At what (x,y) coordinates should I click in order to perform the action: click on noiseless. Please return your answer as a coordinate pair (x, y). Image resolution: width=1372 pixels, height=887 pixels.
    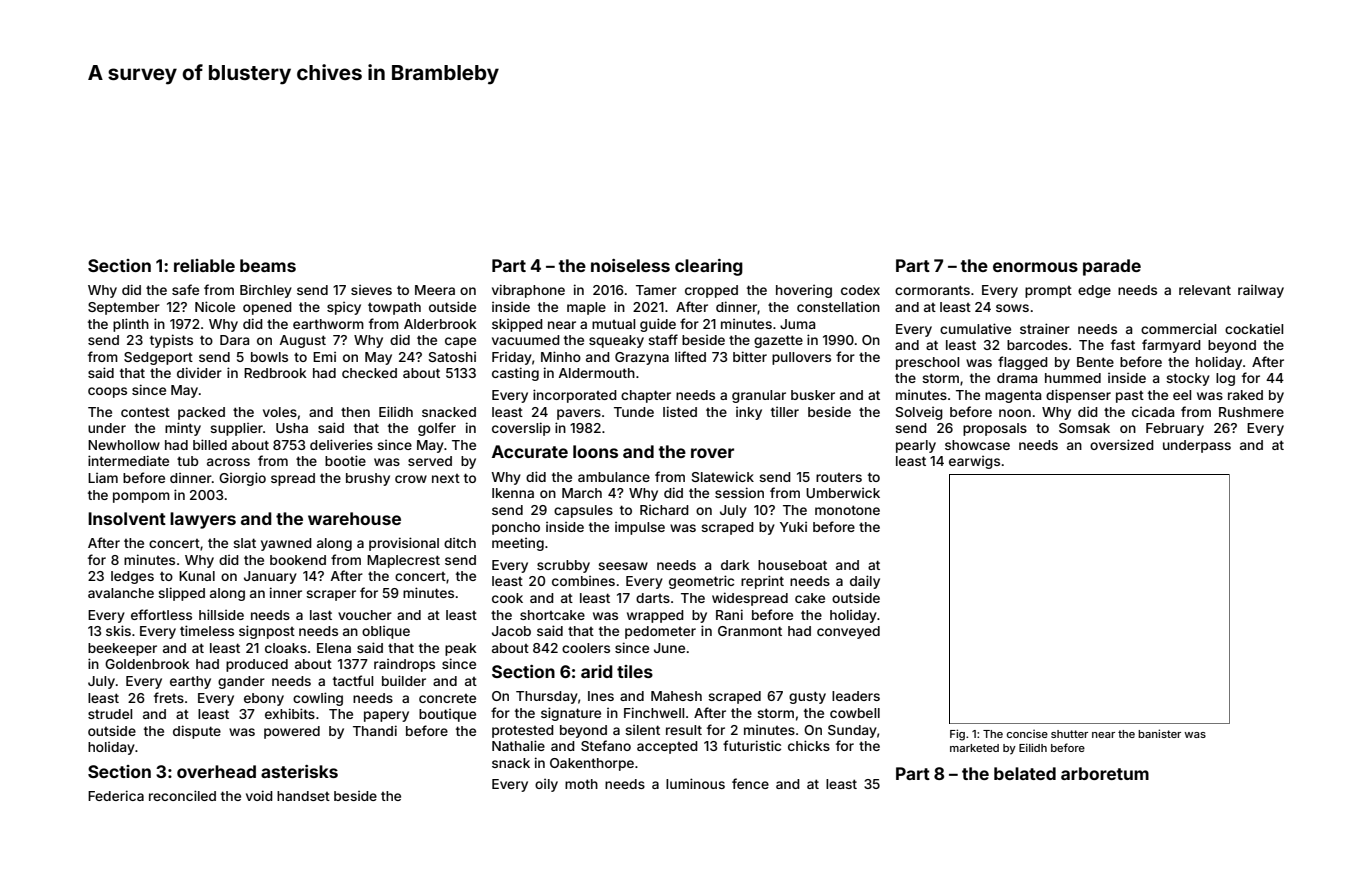
    Looking at the image, I should click on (630, 265).
